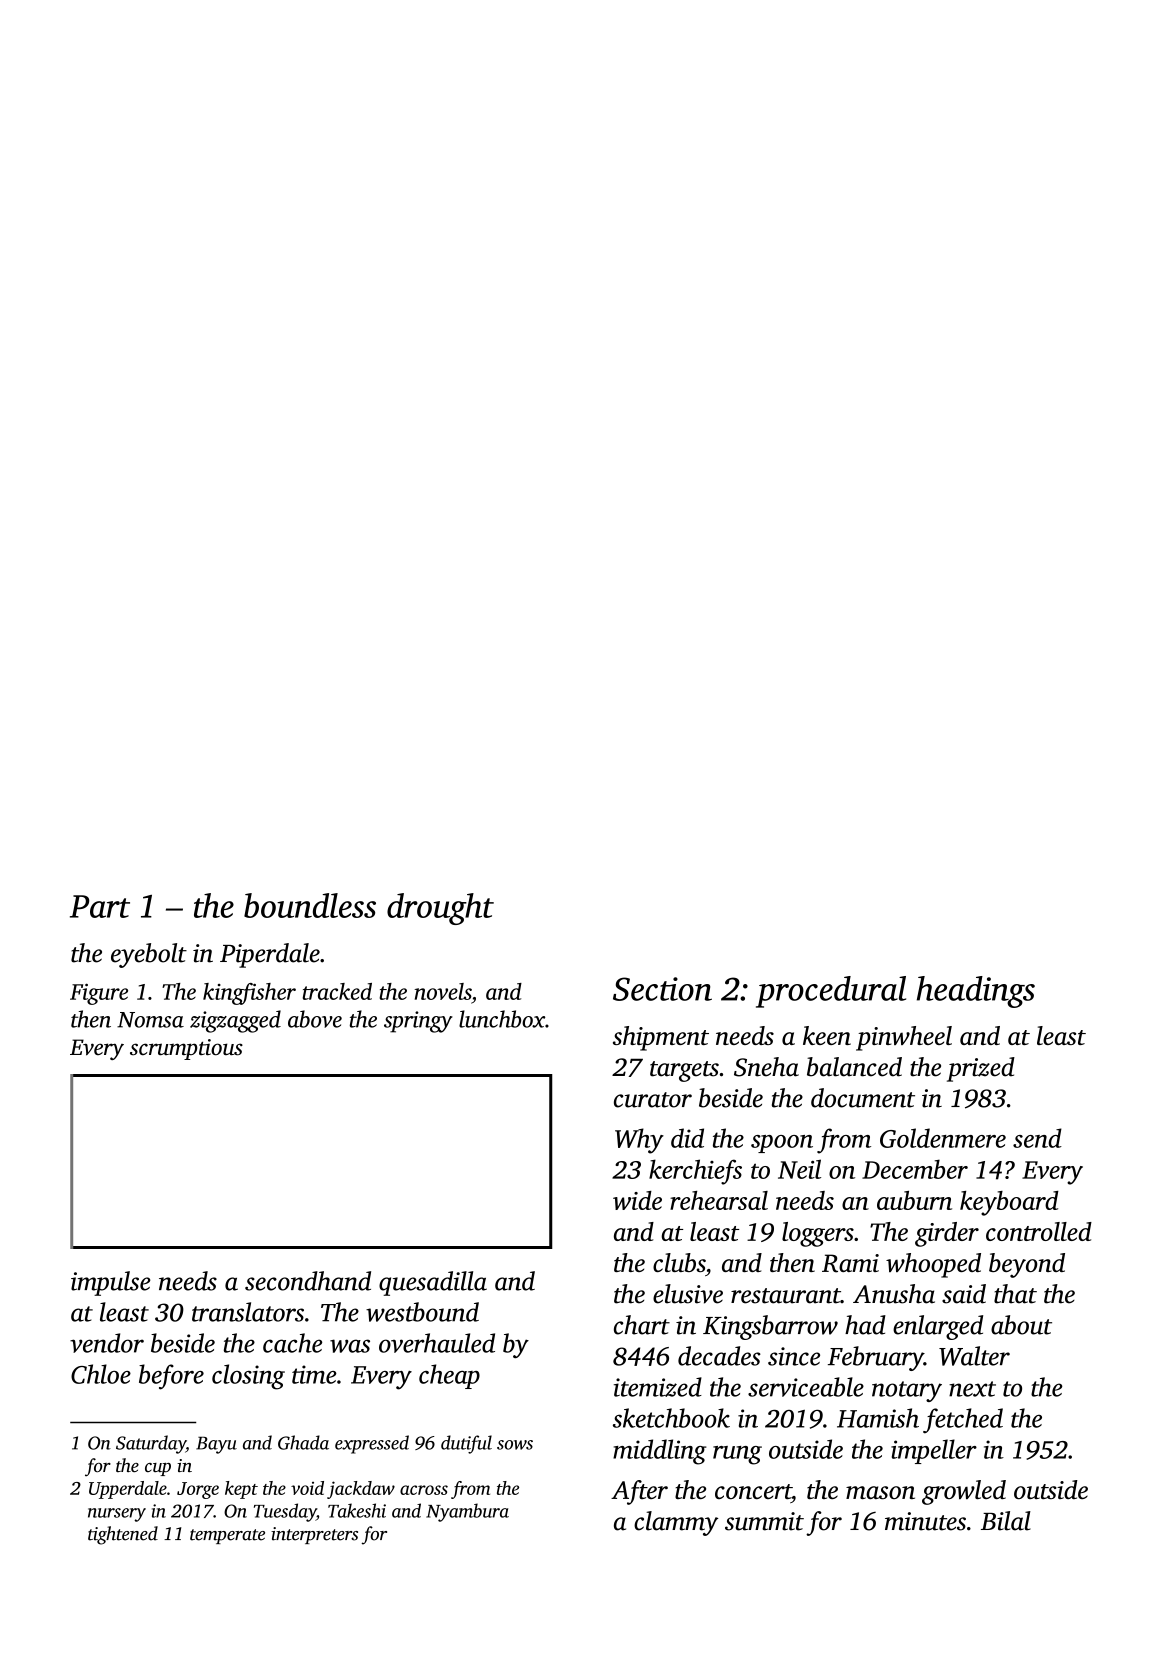  Describe the element at coordinates (310, 905) in the document. I see `boundless` at that location.
